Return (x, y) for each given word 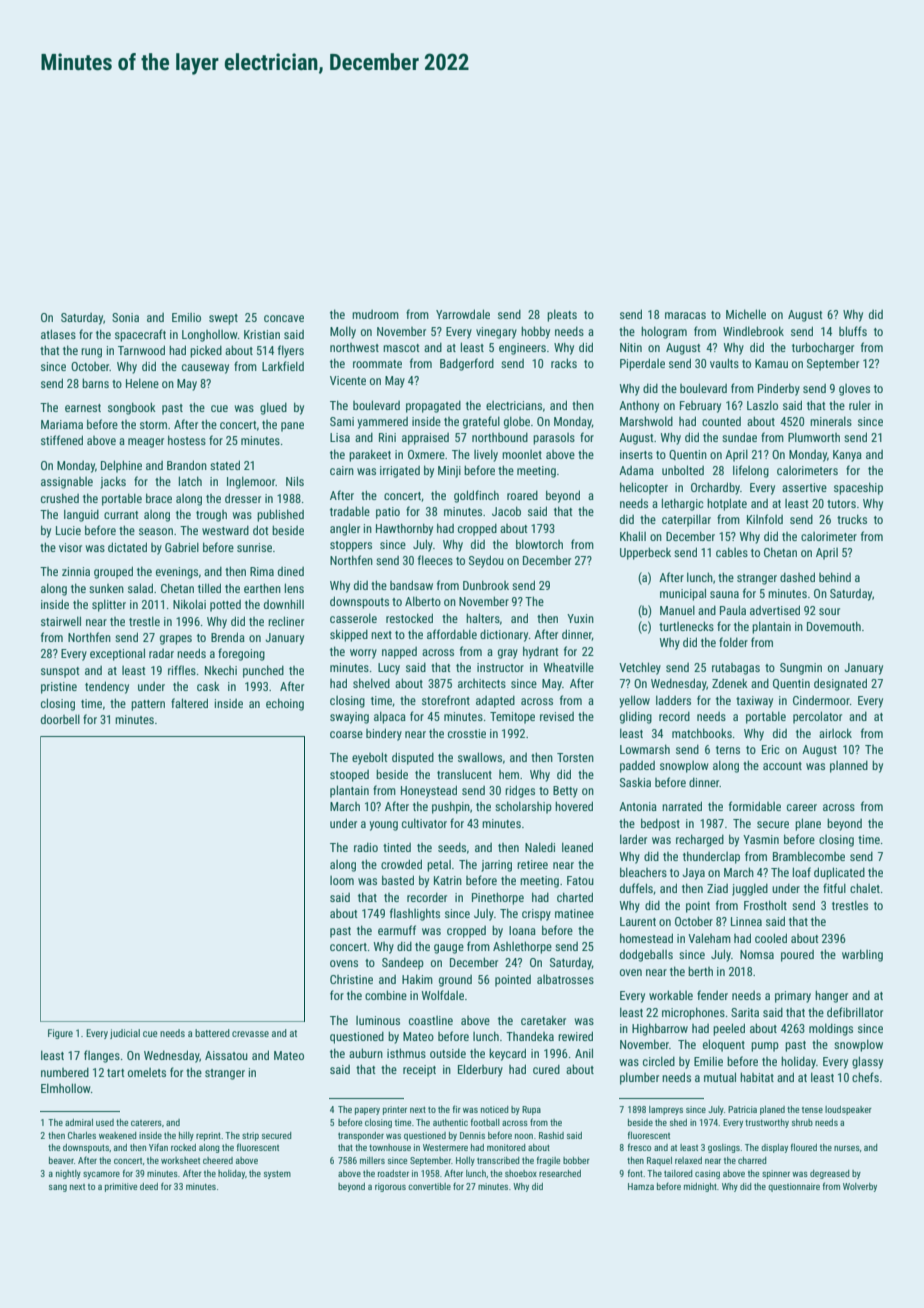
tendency (107, 687)
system (277, 1174)
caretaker (543, 1020)
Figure (60, 1034)
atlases (58, 334)
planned (849, 766)
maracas (685, 315)
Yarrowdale (463, 314)
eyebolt (369, 758)
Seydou (486, 561)
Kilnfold (765, 519)
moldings (831, 1029)
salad (140, 588)
